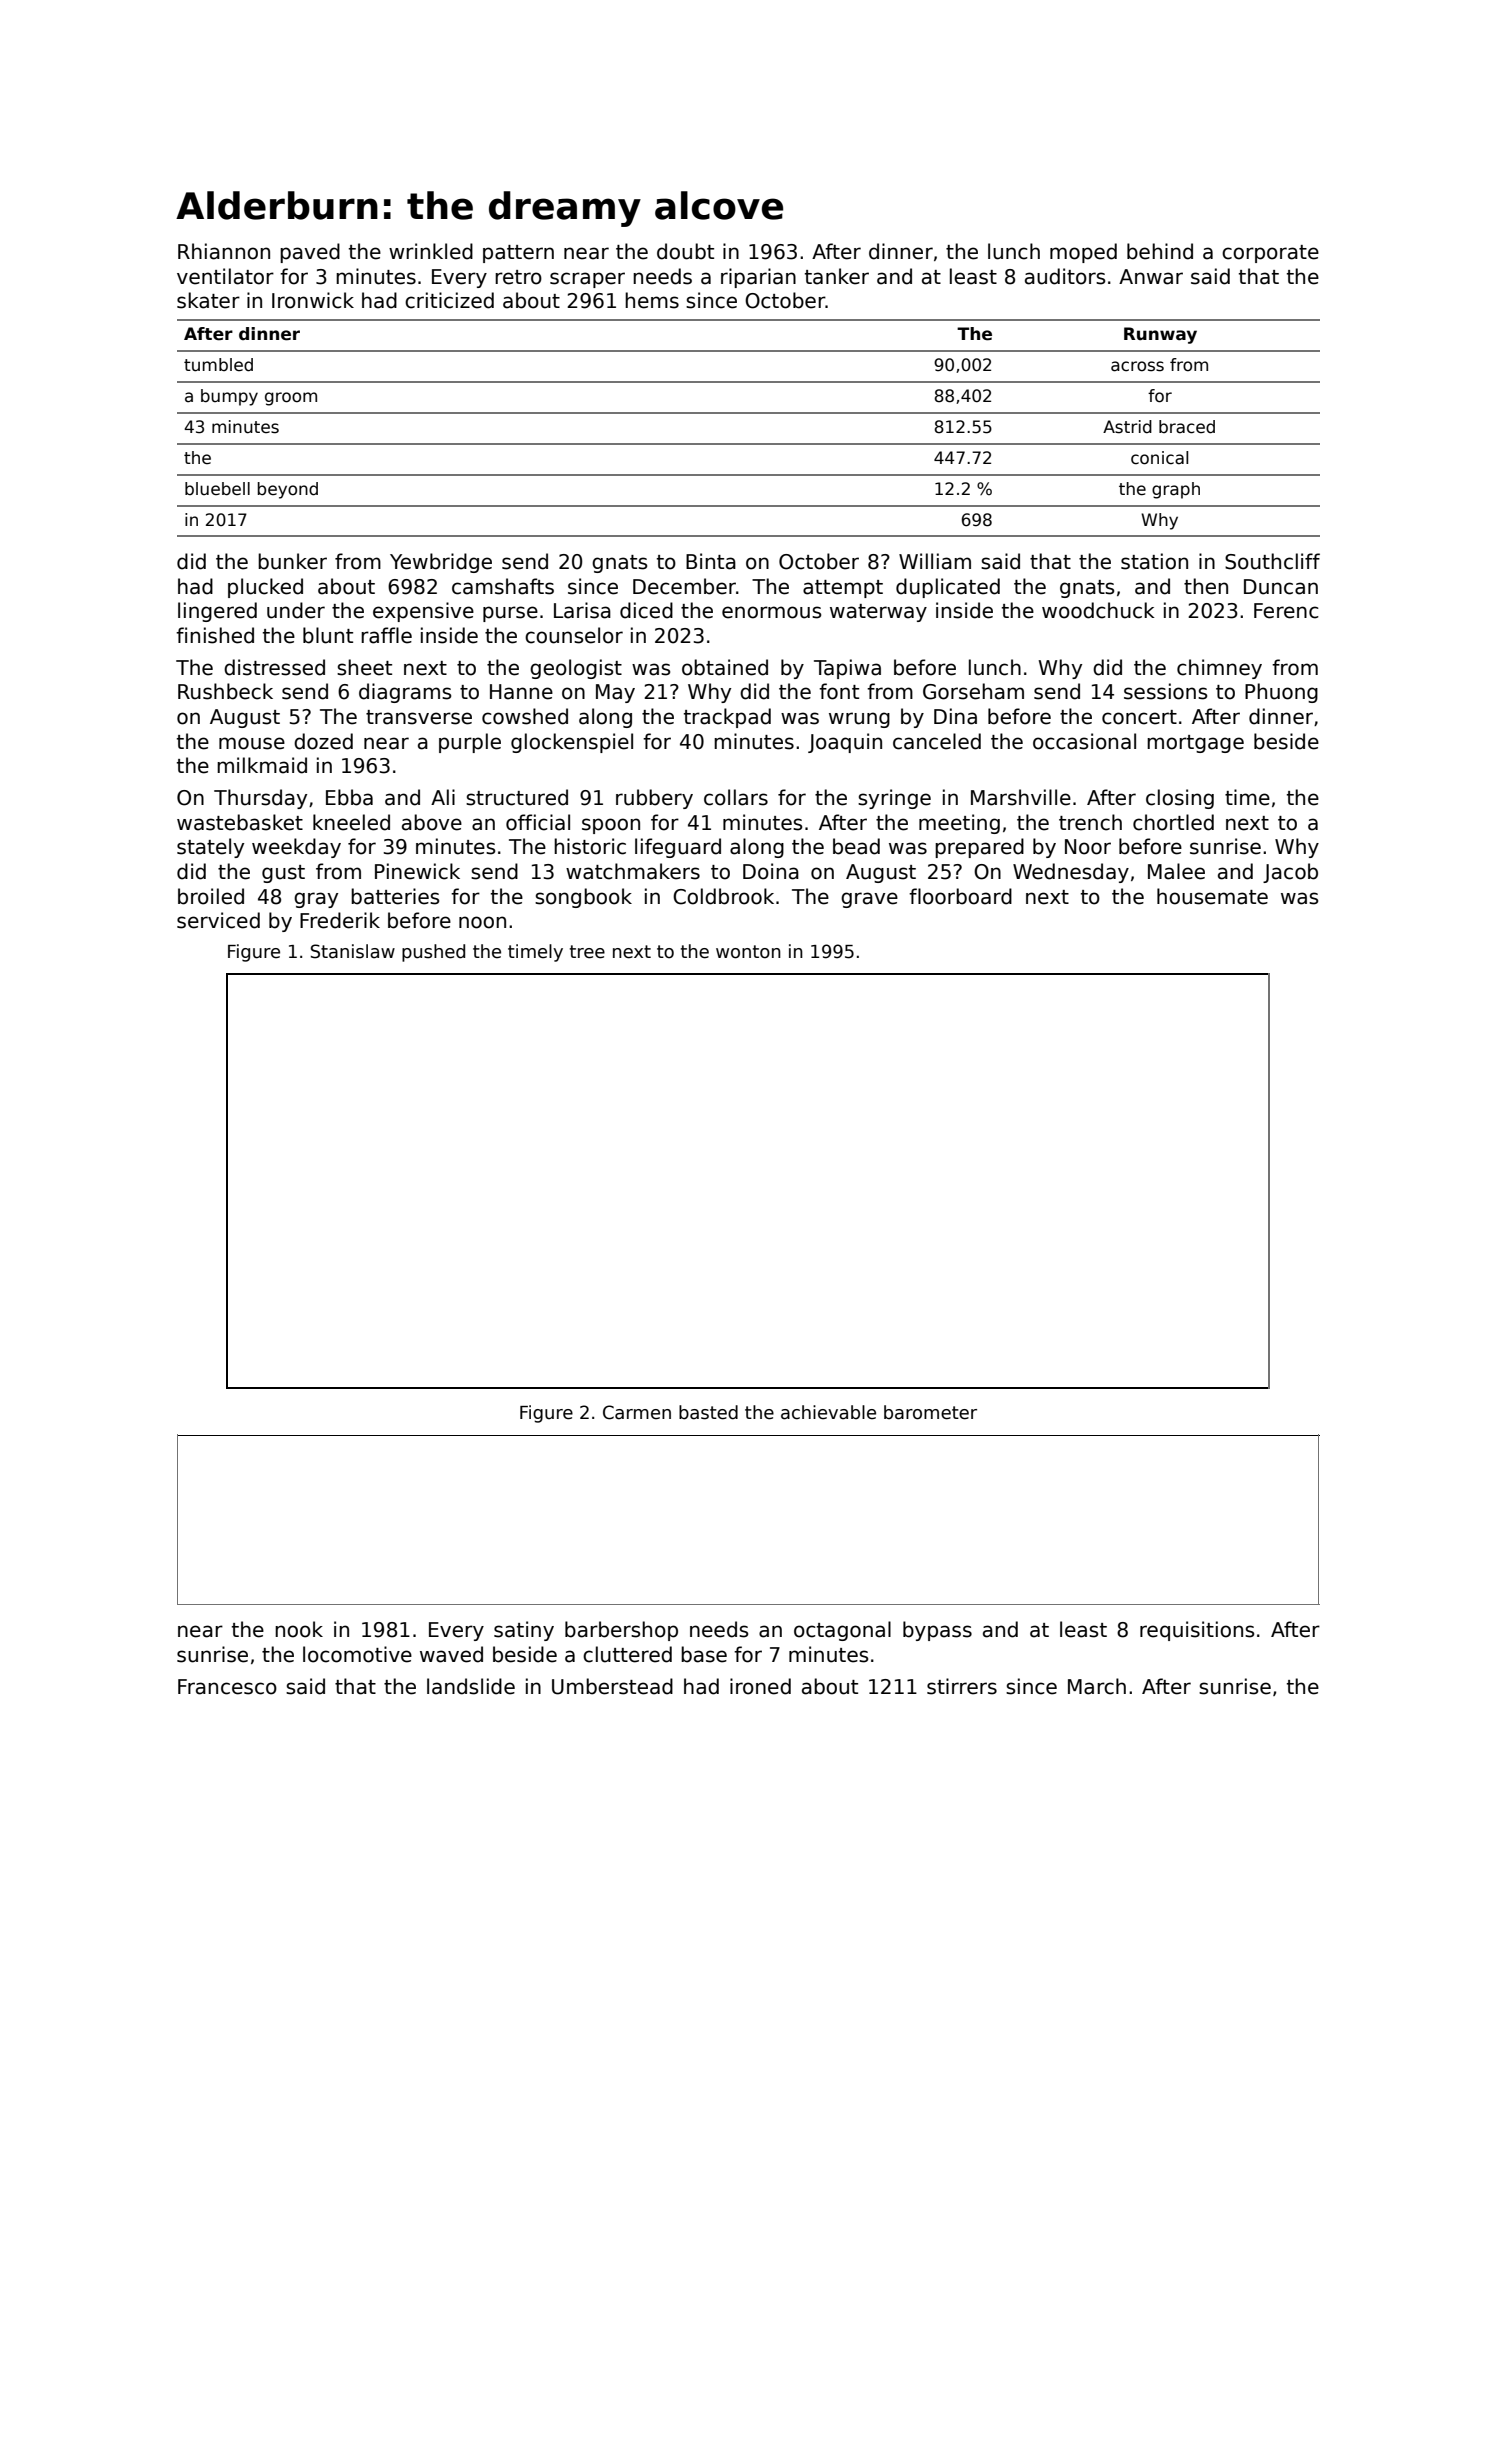 The image size is (1496, 2464). What do you see at coordinates (708, 1412) in the screenshot?
I see `basted` at bounding box center [708, 1412].
